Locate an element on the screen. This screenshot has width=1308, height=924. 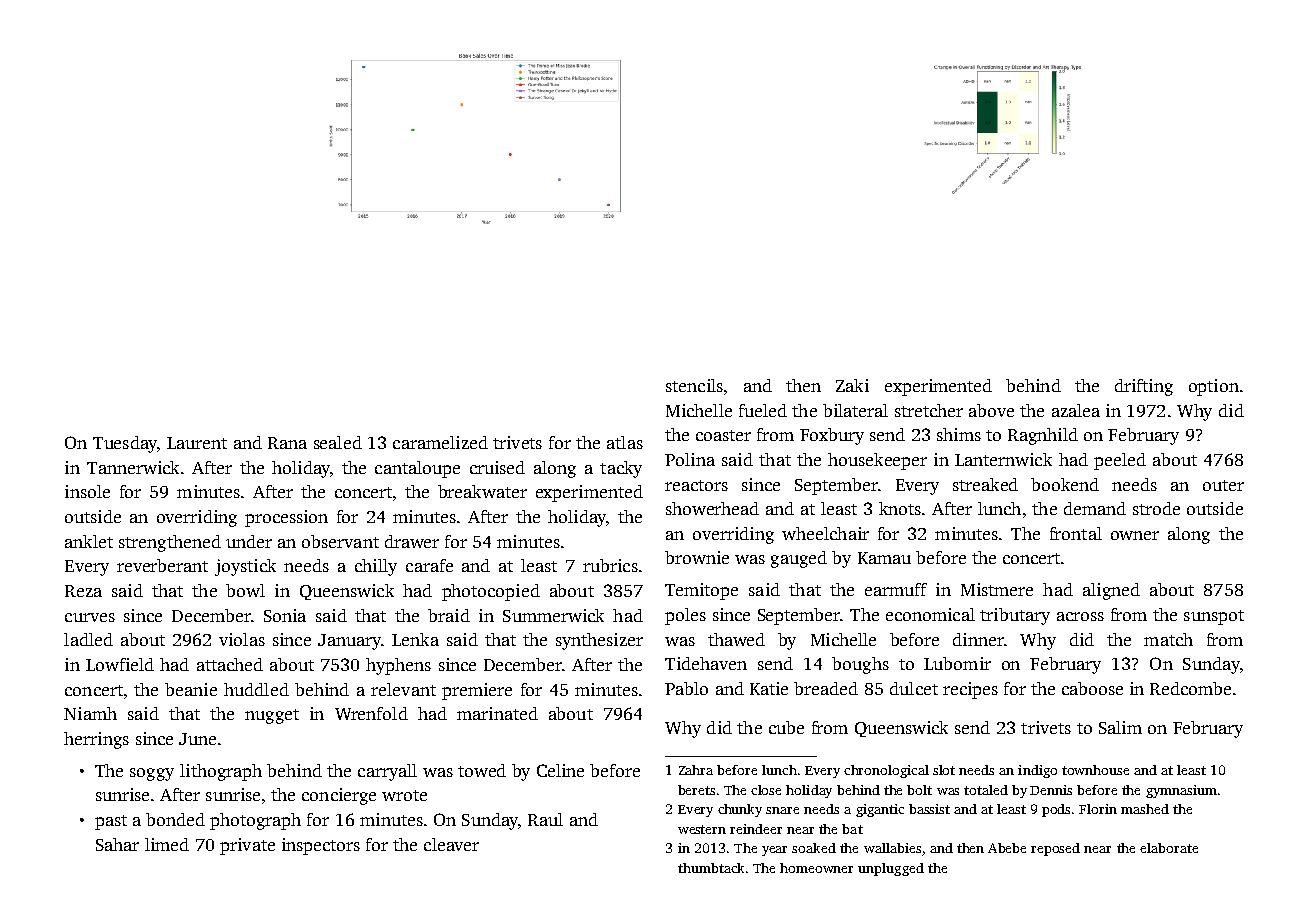
drifting is located at coordinates (1144, 387).
